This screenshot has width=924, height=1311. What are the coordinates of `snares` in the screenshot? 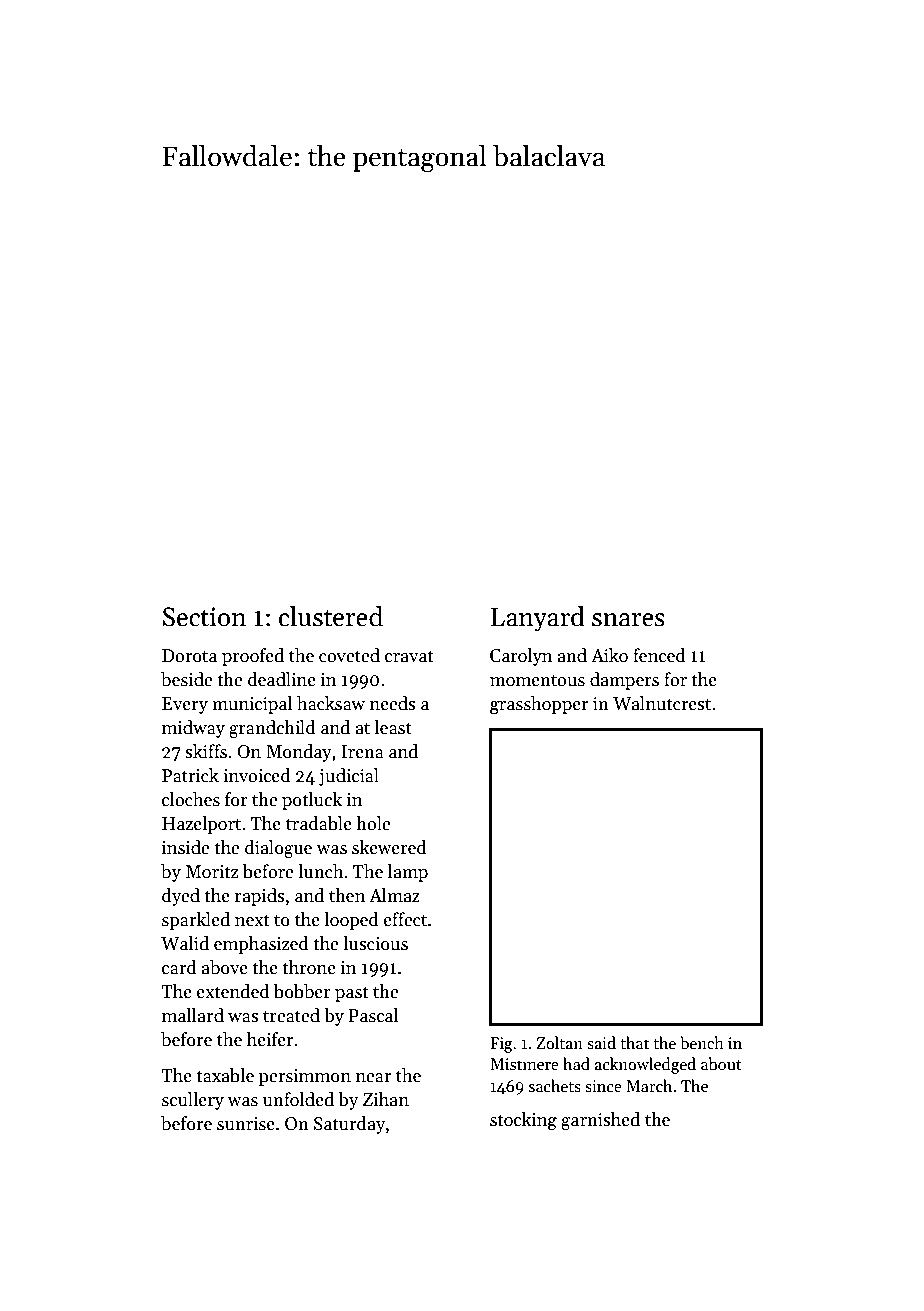 It's located at (628, 620).
